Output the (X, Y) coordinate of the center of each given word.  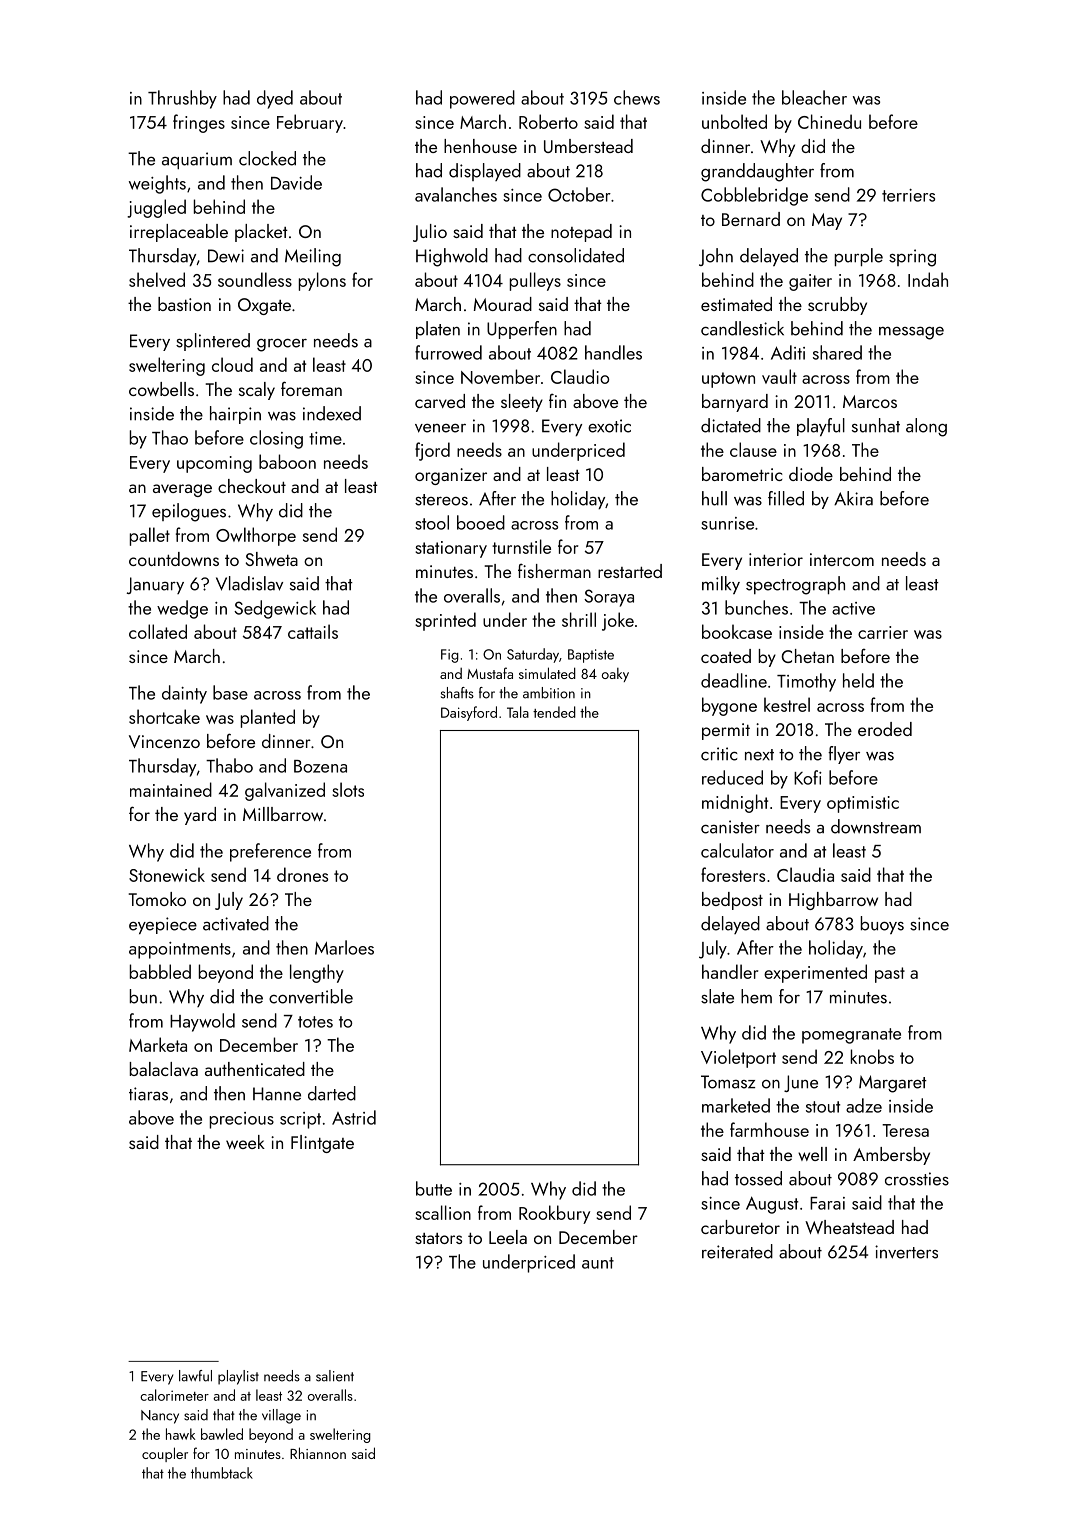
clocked (267, 158)
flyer (844, 755)
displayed (485, 172)
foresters (733, 874)
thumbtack (222, 1473)
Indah (928, 279)
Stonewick (167, 874)
